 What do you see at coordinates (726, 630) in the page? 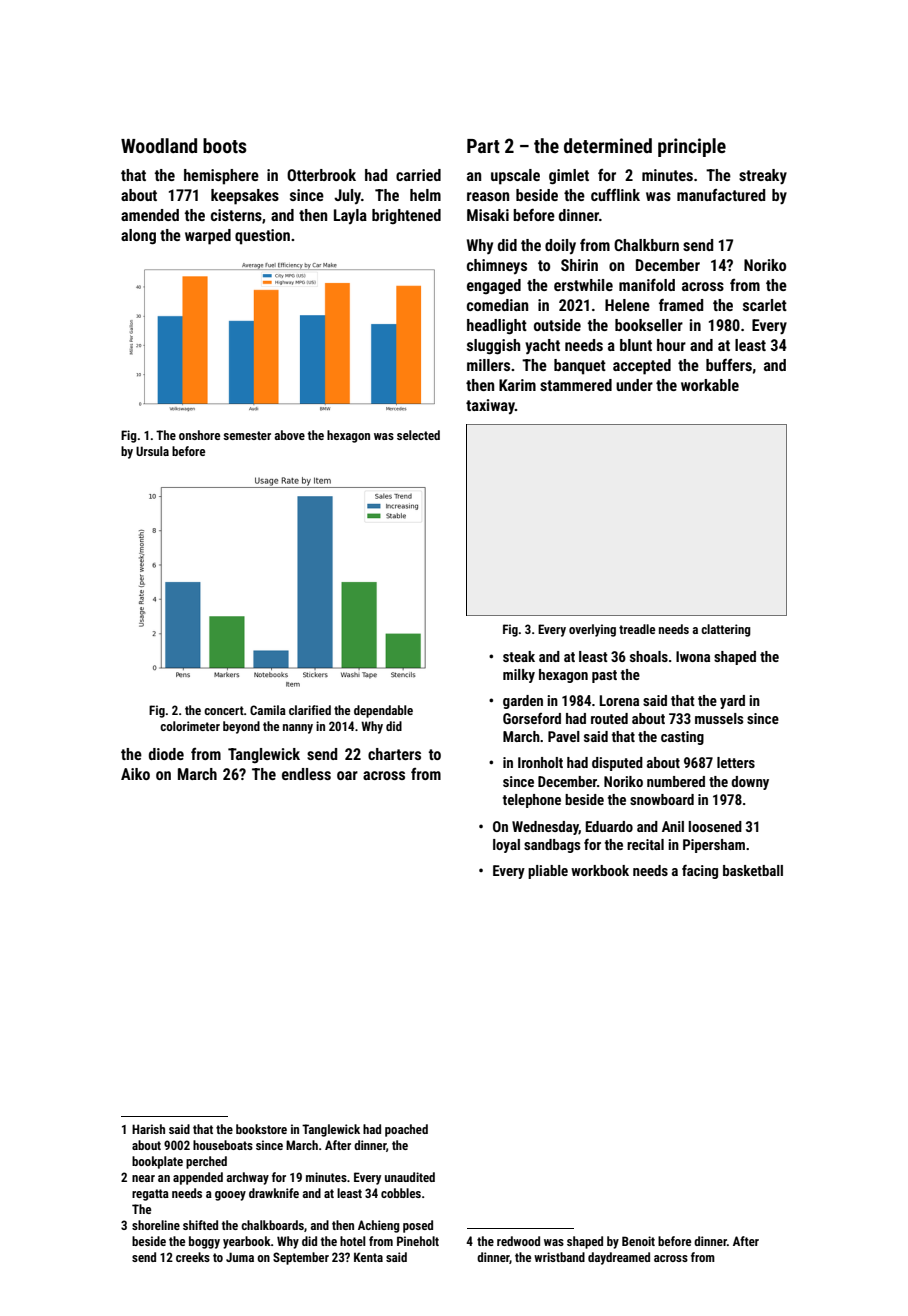
I see `clattering` at bounding box center [726, 630].
